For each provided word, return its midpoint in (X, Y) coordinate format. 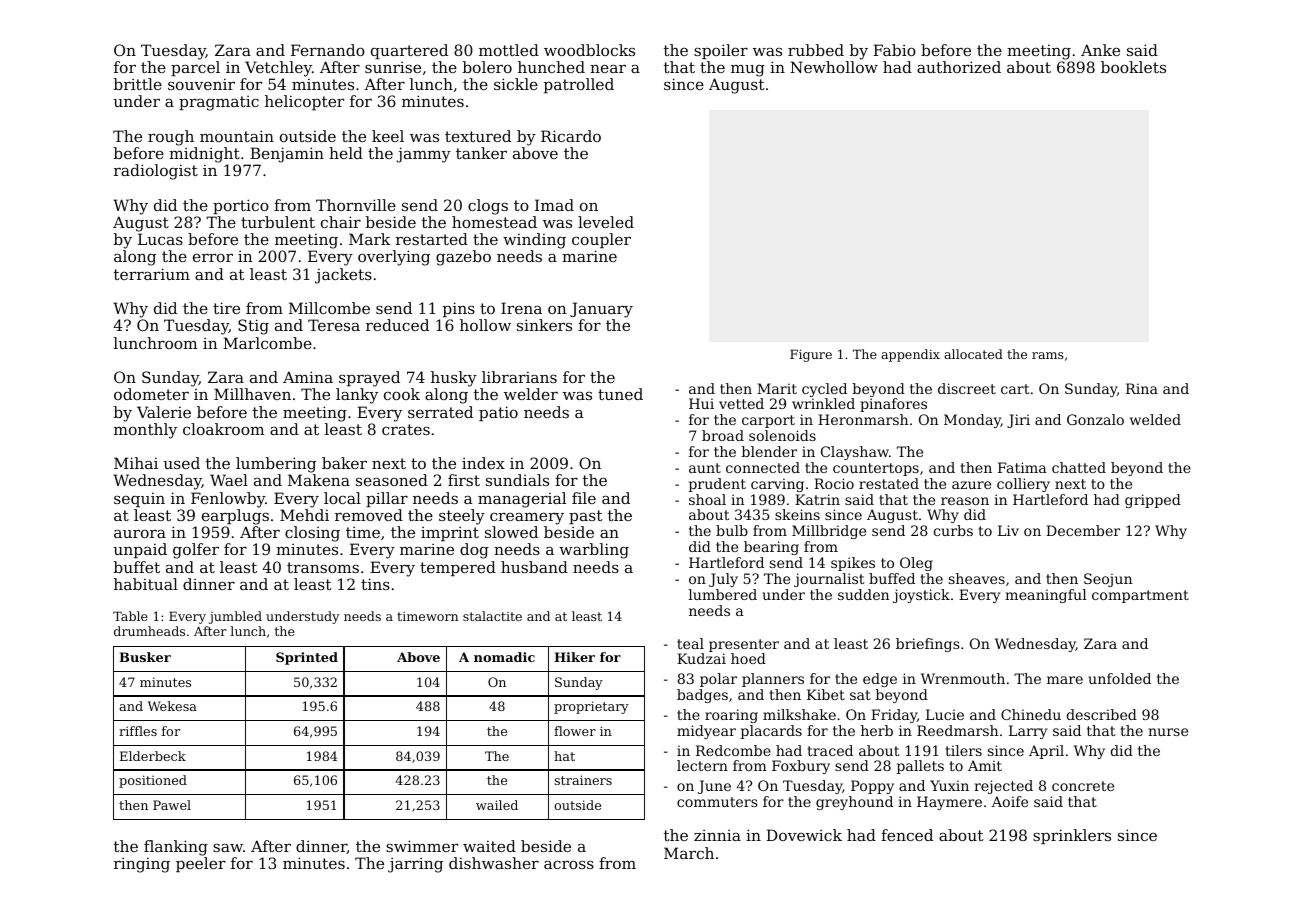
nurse (1168, 732)
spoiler (721, 51)
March (689, 853)
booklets (1133, 67)
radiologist (156, 172)
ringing (142, 865)
